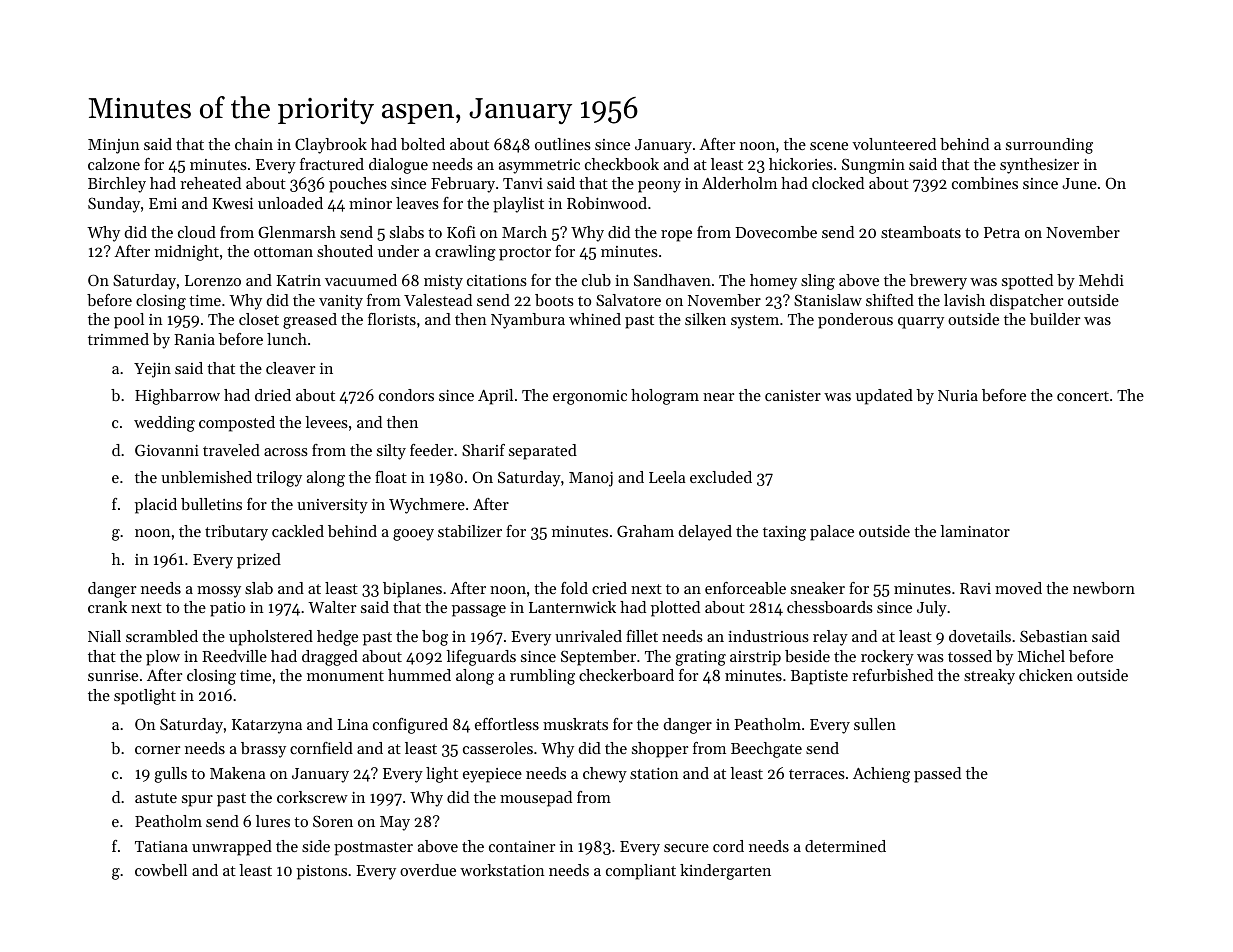 This screenshot has width=1233, height=952. What do you see at coordinates (1049, 146) in the screenshot?
I see `surrounding` at bounding box center [1049, 146].
